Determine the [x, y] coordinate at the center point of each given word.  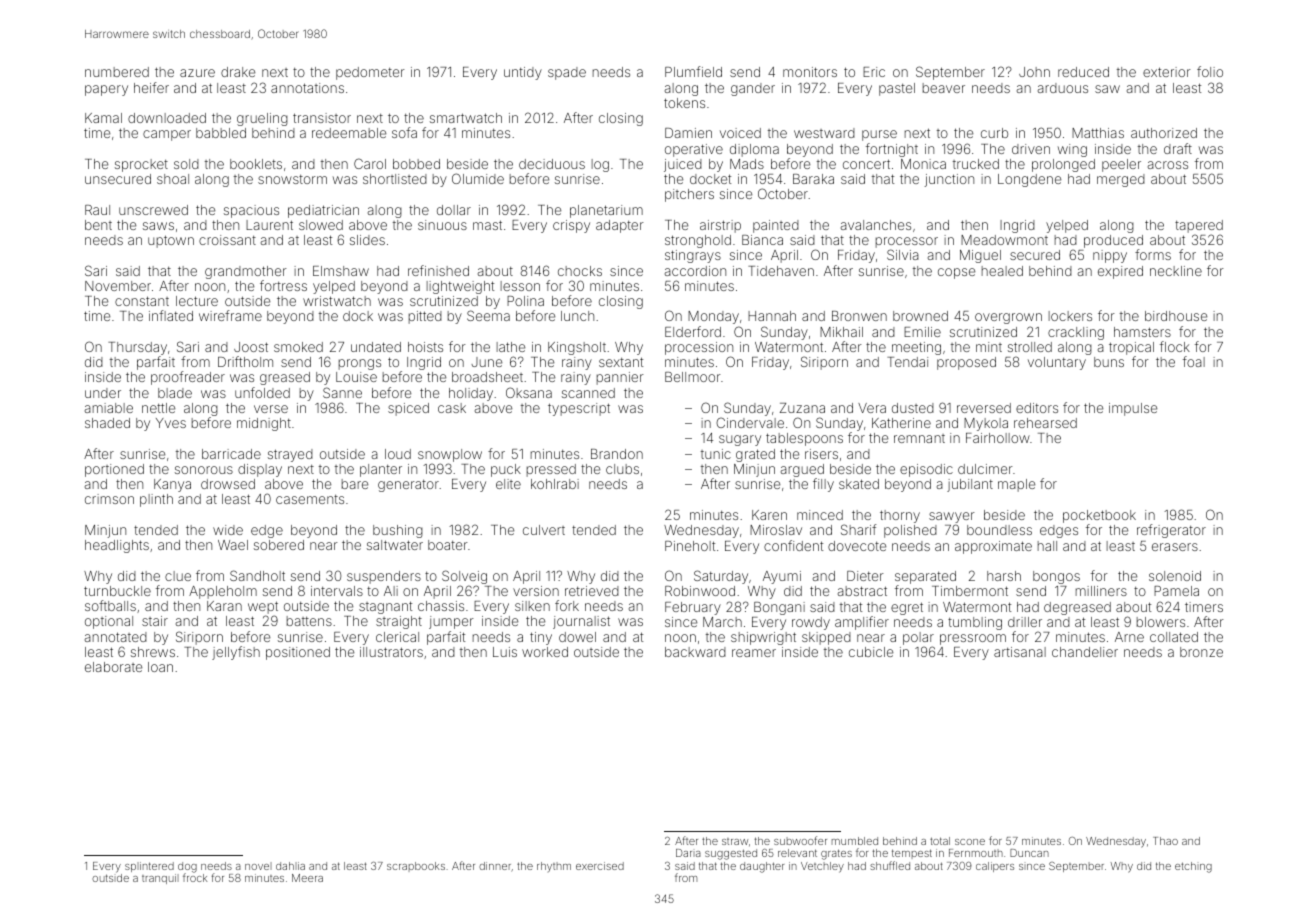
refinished [438, 270]
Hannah [772, 316]
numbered [117, 72]
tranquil [160, 879]
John [1034, 72]
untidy [523, 73]
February [693, 608]
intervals [337, 591]
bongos [1056, 577]
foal [1194, 361]
